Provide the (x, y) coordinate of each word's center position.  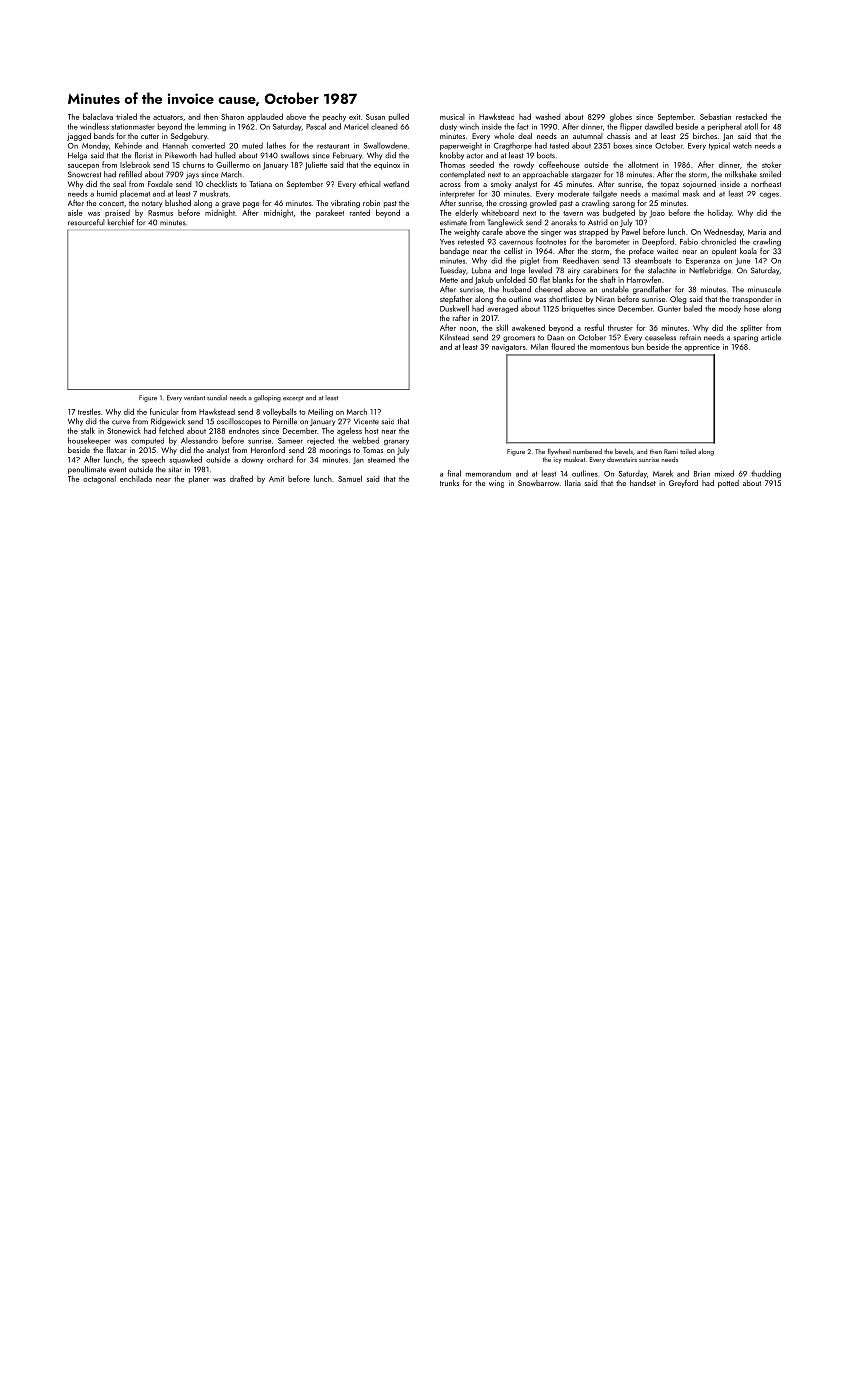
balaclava (98, 116)
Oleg (678, 300)
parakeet (330, 213)
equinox (387, 166)
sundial (217, 398)
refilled (130, 174)
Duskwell (454, 308)
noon (468, 329)
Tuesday (453, 271)
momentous (609, 347)
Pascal (316, 126)
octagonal (99, 480)
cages (769, 196)
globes (621, 118)
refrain (690, 337)
